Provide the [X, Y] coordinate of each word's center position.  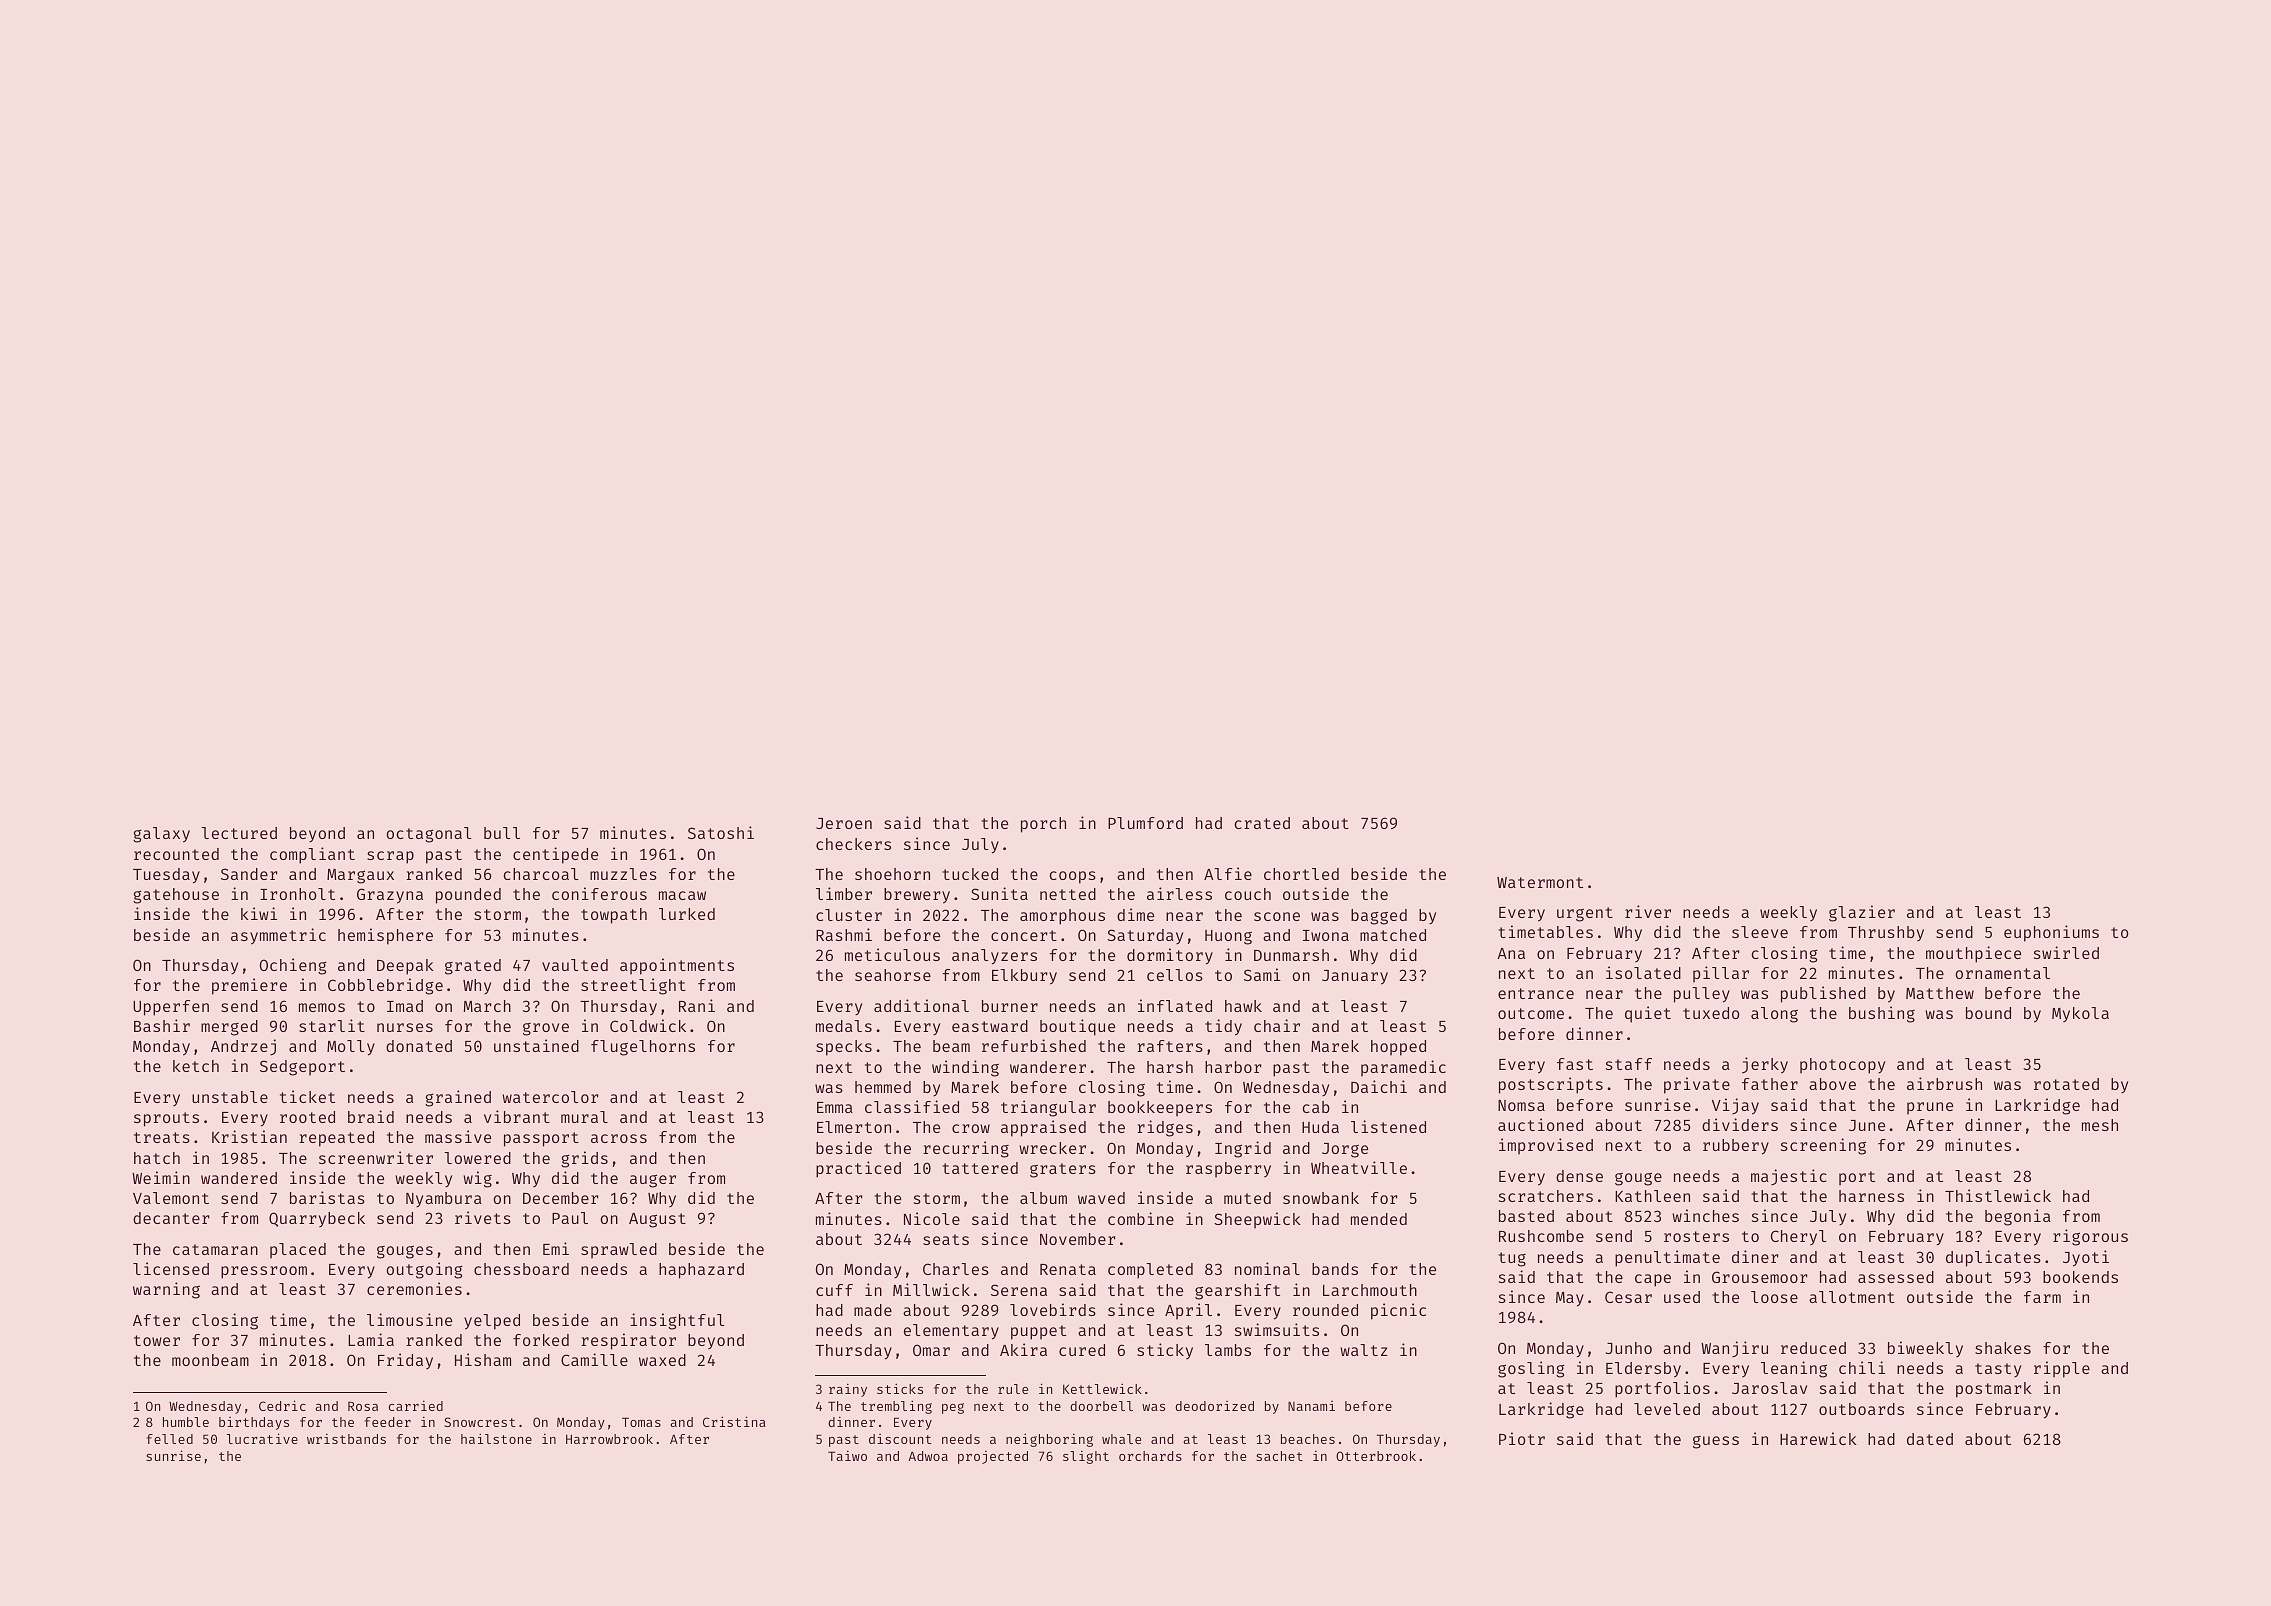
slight [1086, 1457]
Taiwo [847, 1456]
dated [1930, 1439]
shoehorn [892, 874]
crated [1262, 823]
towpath [614, 916]
